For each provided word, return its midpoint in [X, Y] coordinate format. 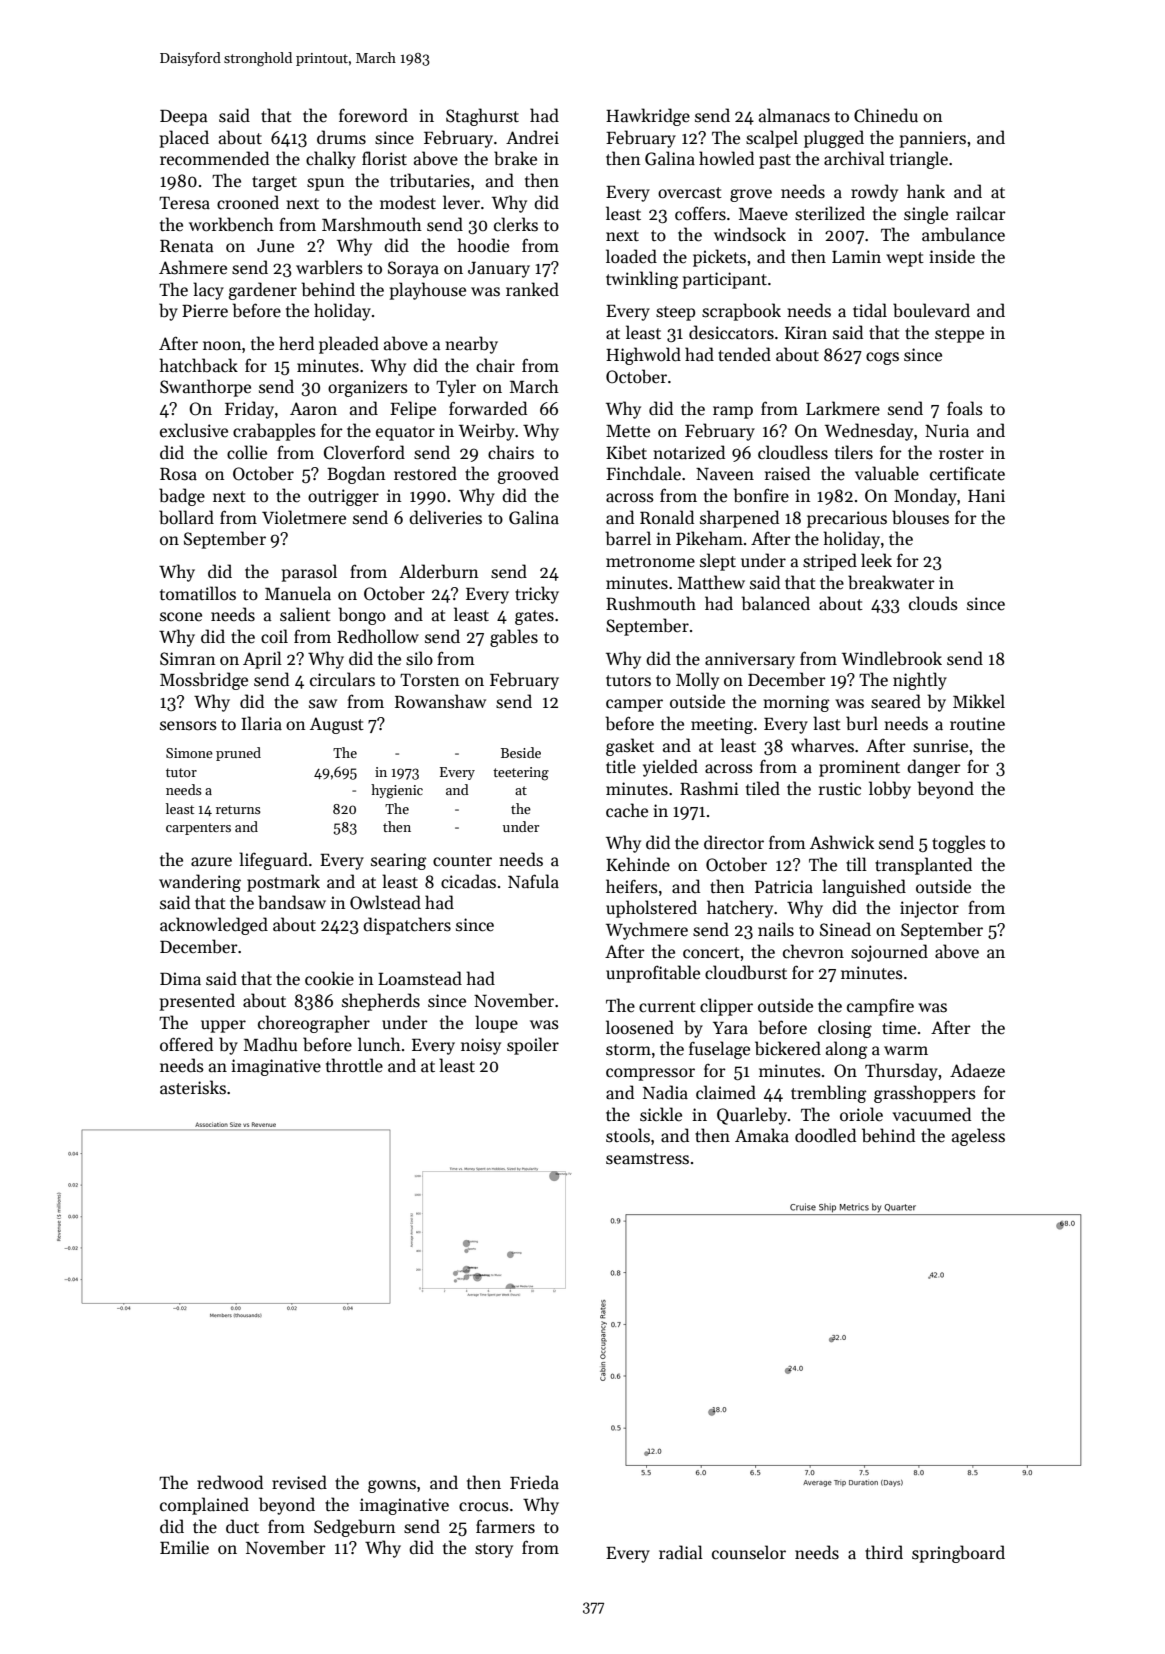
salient [305, 614]
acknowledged [214, 926]
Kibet [626, 452]
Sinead [845, 929]
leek [876, 560]
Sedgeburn [355, 1528]
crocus [484, 1507]
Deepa [183, 118]
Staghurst [482, 117]
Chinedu [886, 115]
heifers [632, 886]
